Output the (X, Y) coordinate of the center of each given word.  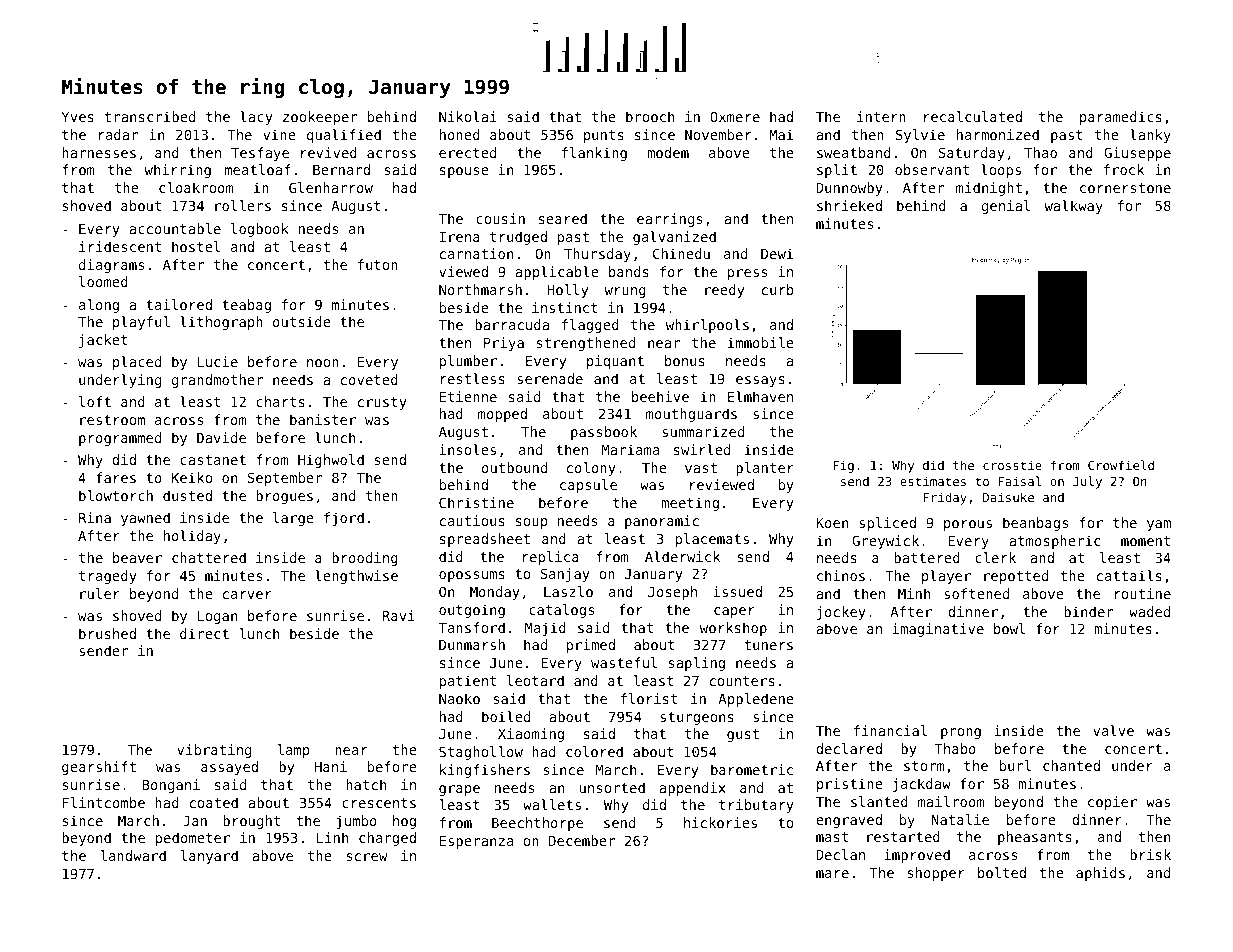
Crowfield (1121, 465)
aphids (1100, 874)
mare (832, 874)
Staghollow (481, 753)
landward (133, 855)
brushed (107, 633)
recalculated (973, 116)
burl (1015, 765)
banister (323, 419)
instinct (565, 307)
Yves (78, 117)
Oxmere (735, 116)
